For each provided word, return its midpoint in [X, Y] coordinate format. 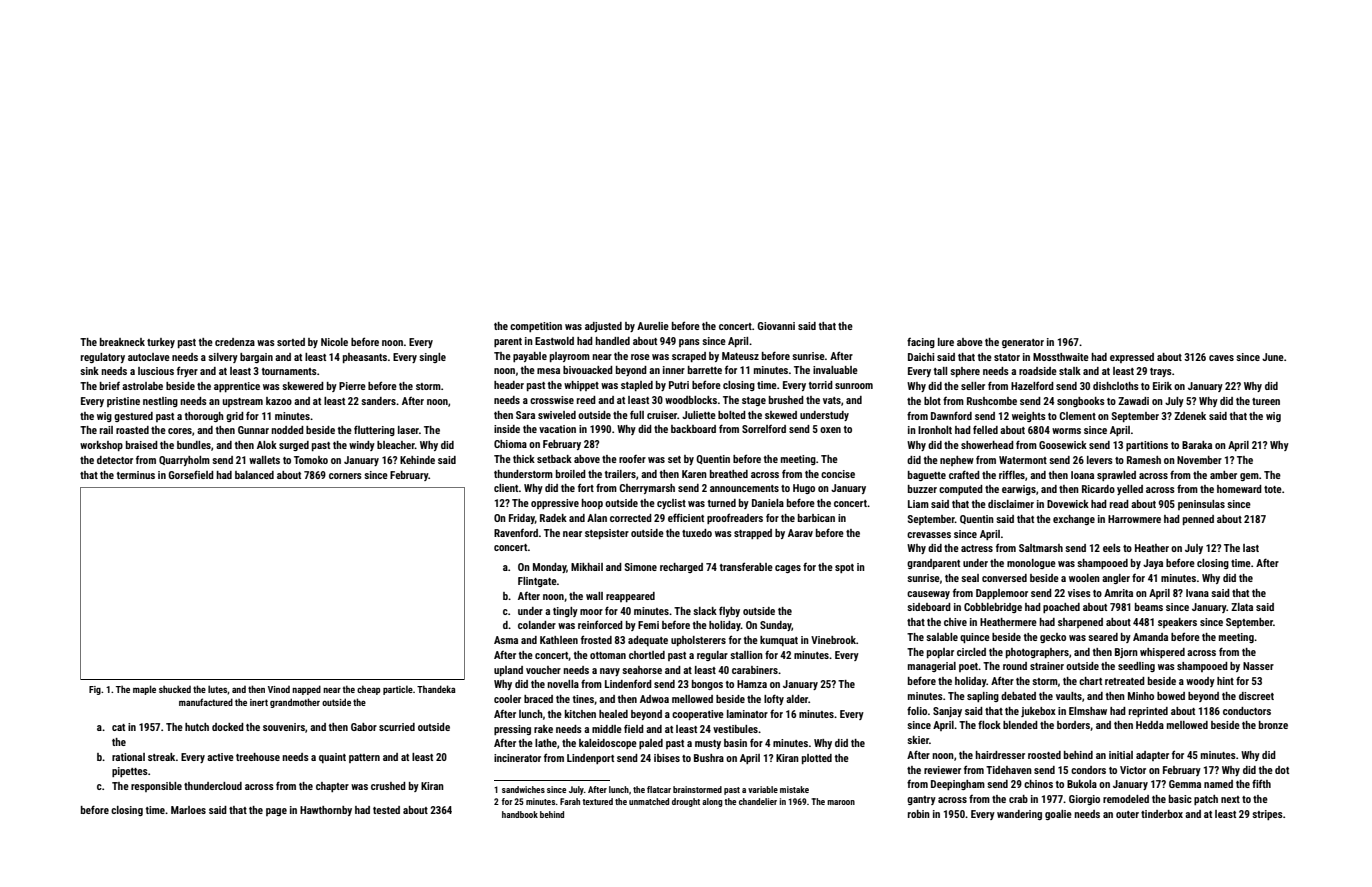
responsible [156, 787]
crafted [964, 474]
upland [508, 671]
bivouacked [588, 370]
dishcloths [1116, 386]
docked [228, 727]
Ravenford [516, 533]
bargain [256, 358]
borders [1073, 725]
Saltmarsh [1041, 548]
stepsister [607, 534]
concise [838, 474]
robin [919, 814]
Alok [267, 445]
